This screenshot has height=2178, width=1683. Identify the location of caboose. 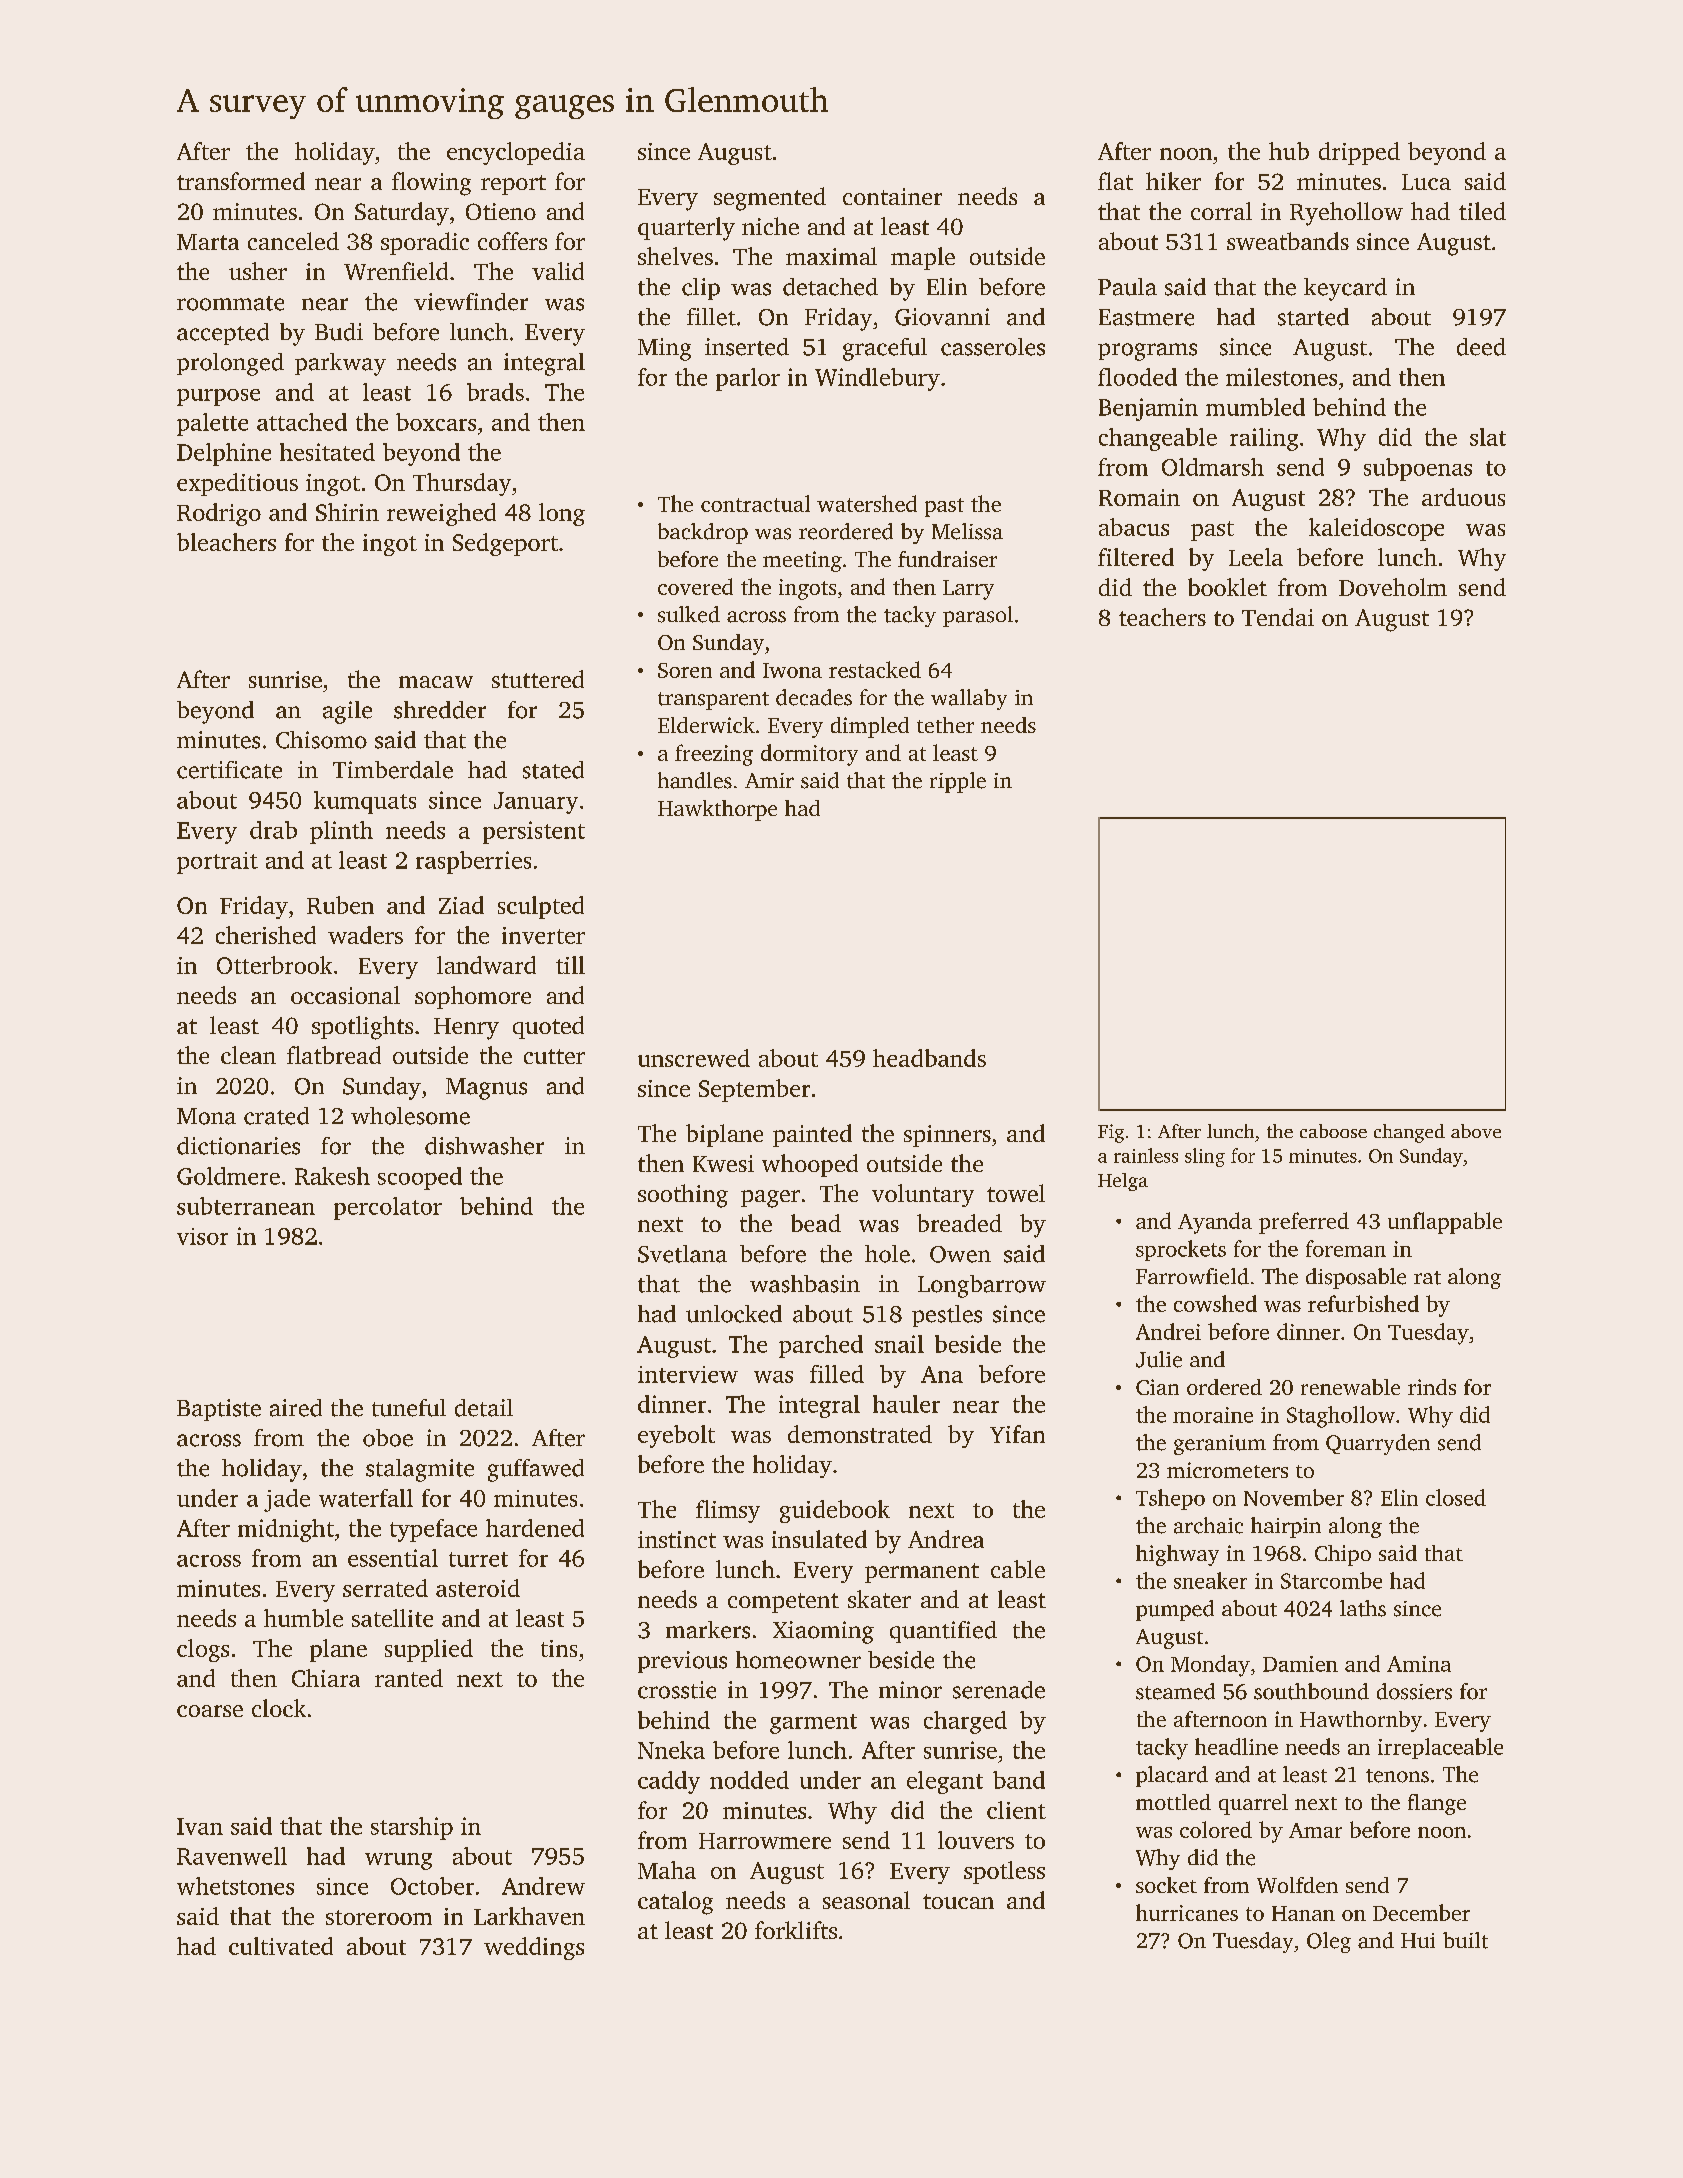
(1333, 1131).
